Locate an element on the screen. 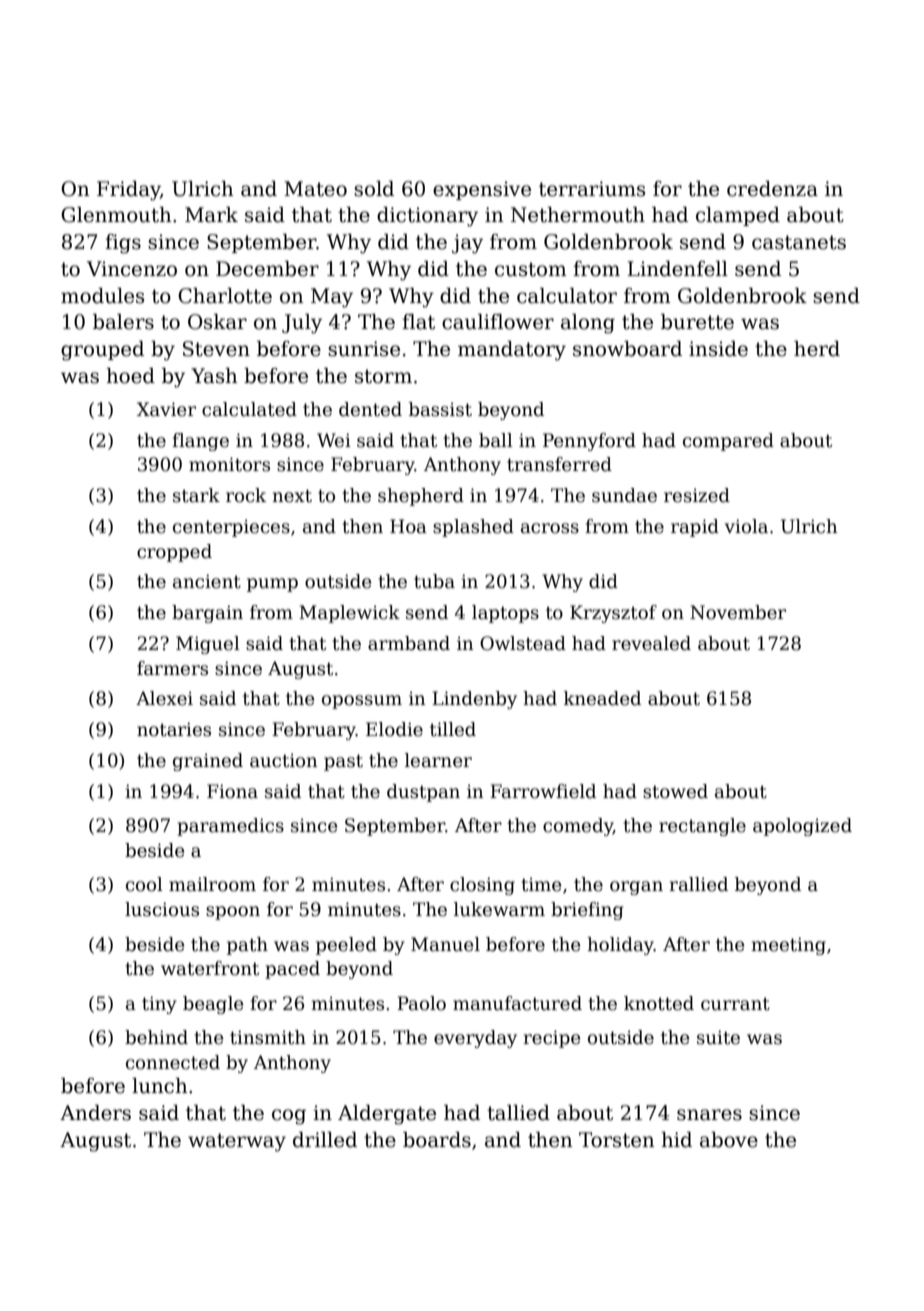  burette is located at coordinates (697, 322).
